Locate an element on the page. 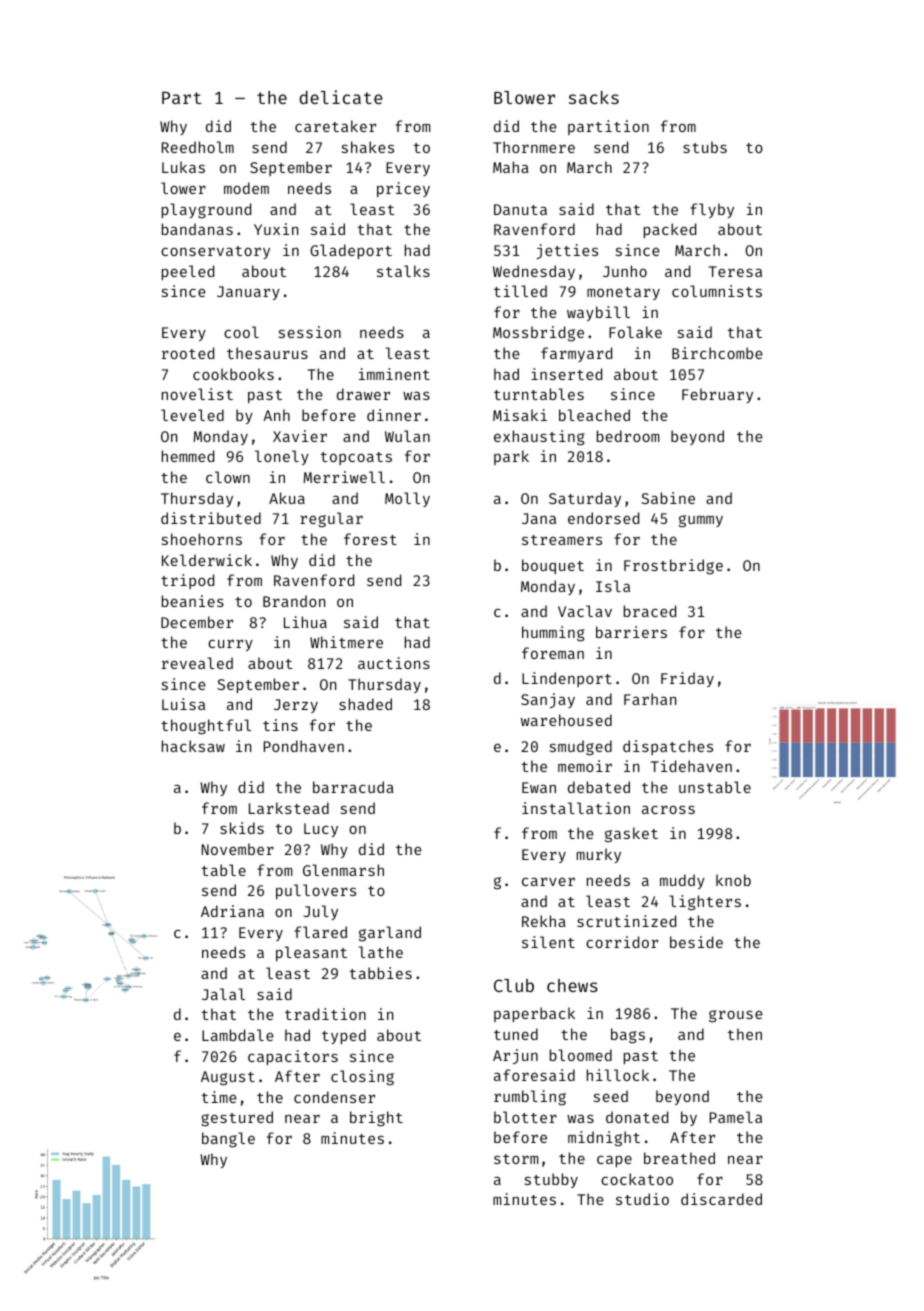  garland is located at coordinates (390, 934).
